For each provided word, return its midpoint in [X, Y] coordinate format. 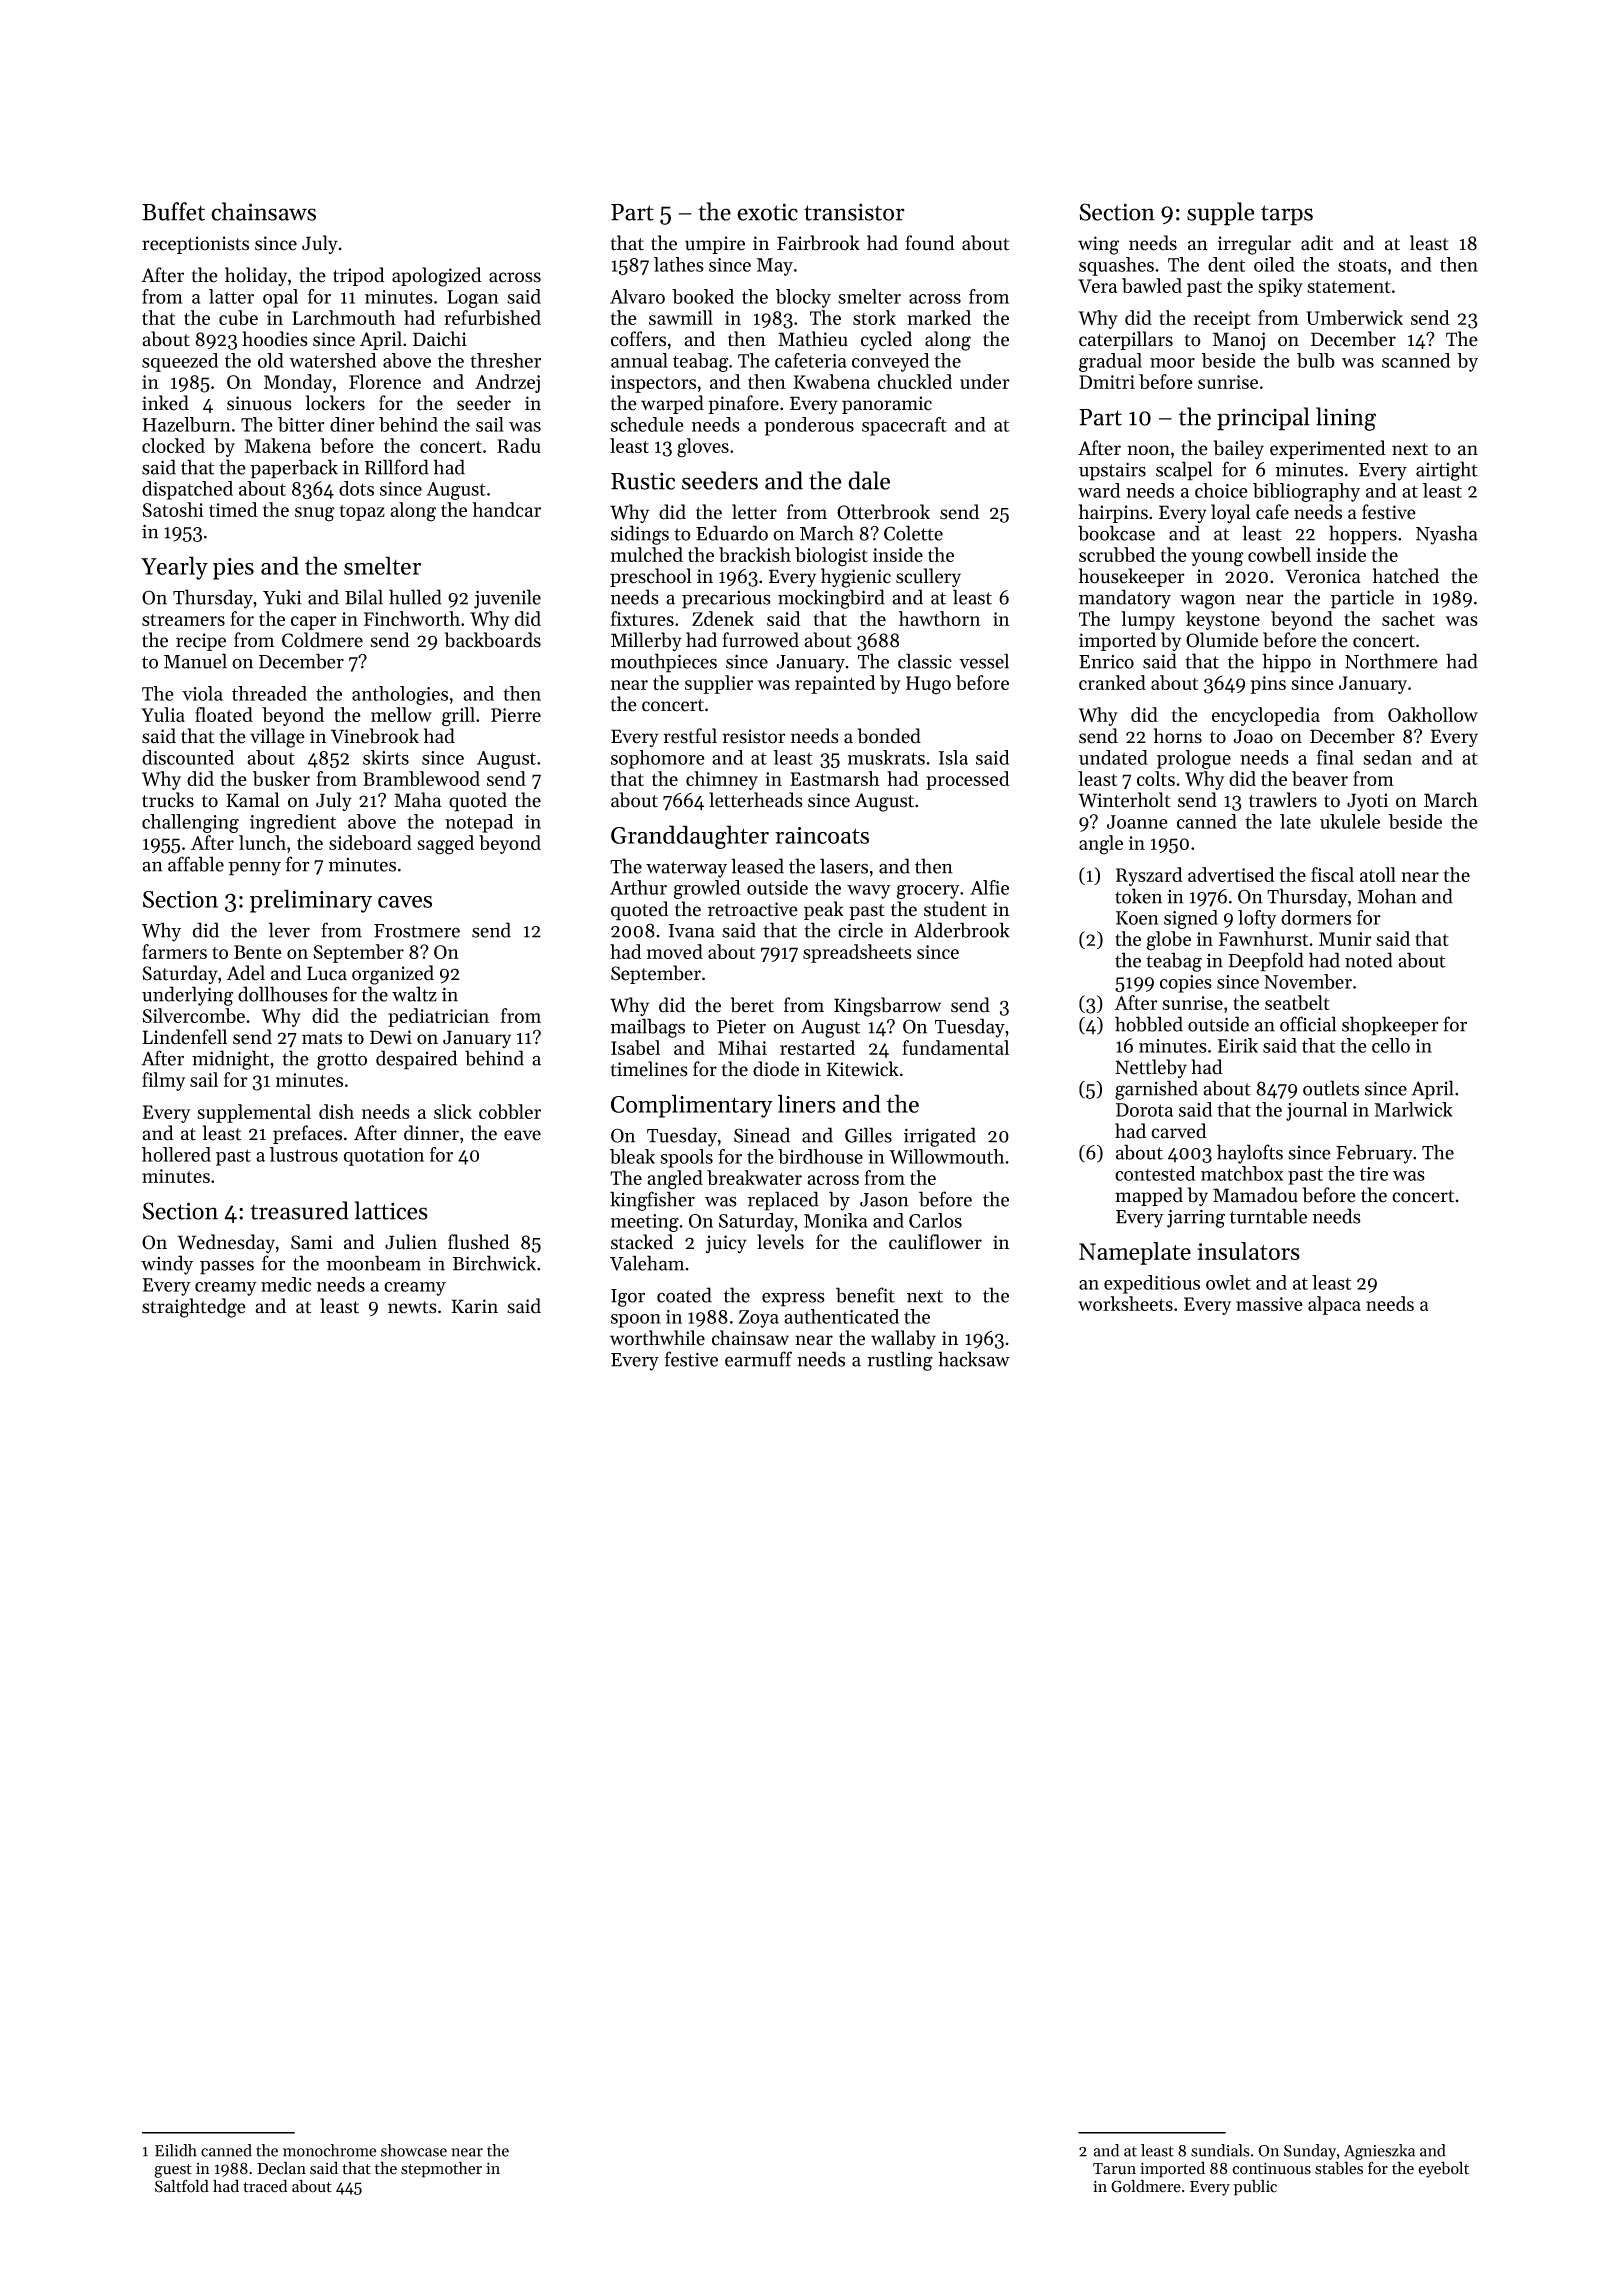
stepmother [441, 2169]
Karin [475, 1306]
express [793, 1299]
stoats [1362, 265]
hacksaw [974, 1359]
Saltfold [182, 2186]
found [930, 243]
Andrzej [507, 383]
